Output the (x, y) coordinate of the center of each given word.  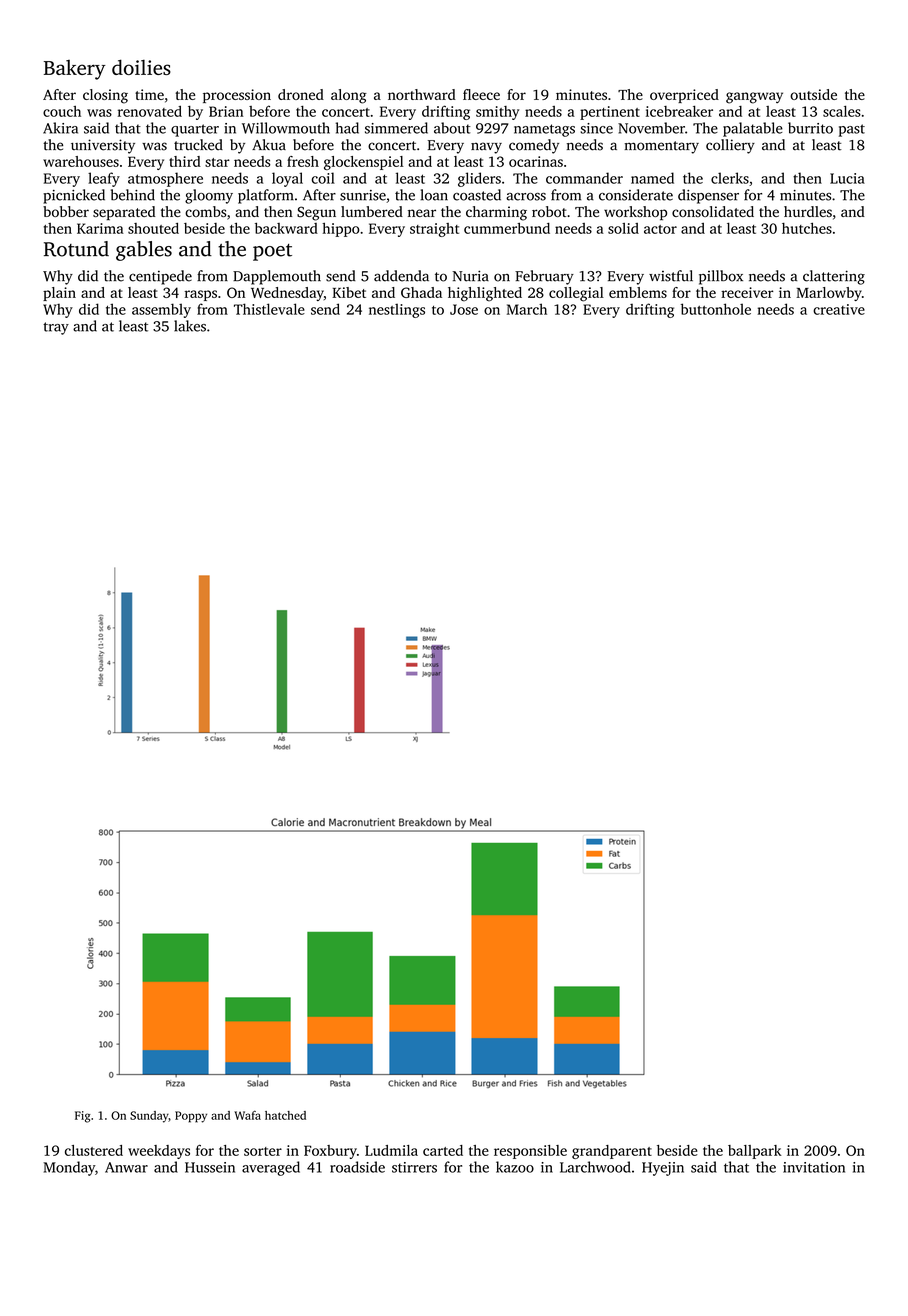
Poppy (191, 1117)
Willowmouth (286, 128)
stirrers (414, 1167)
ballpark (755, 1152)
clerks (730, 178)
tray (56, 328)
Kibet (349, 292)
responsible (530, 1152)
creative (839, 309)
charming (496, 213)
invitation (814, 1167)
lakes (190, 326)
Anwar (126, 1167)
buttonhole (716, 309)
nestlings (397, 311)
